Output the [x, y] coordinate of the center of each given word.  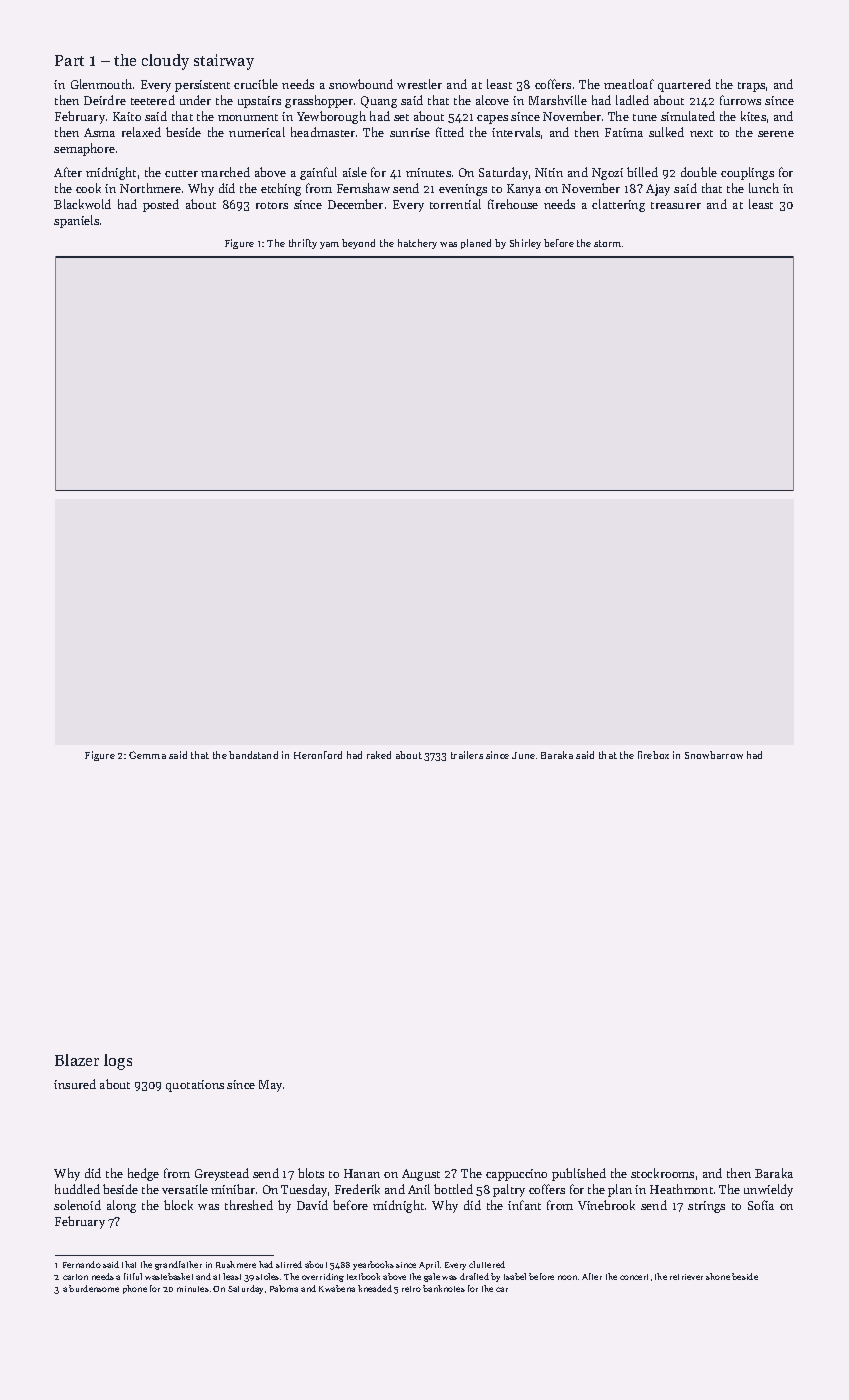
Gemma [147, 755]
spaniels [76, 221]
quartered [684, 85]
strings [706, 1207]
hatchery [417, 244]
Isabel [515, 1276]
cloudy [165, 62]
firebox [653, 755]
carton [75, 1277]
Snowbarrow [714, 755]
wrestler [419, 84]
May [270, 1086]
